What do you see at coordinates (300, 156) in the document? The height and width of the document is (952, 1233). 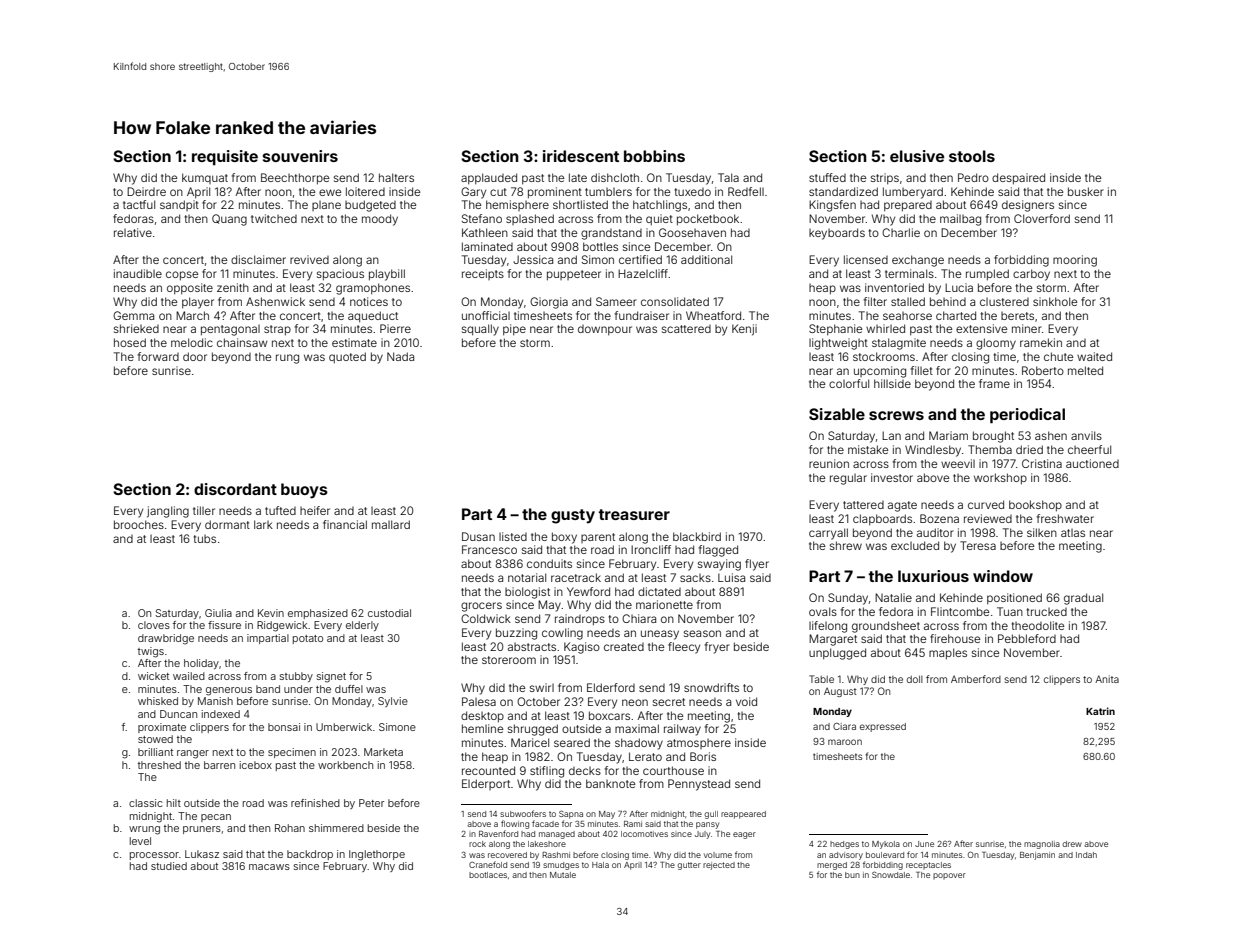 I see `souvenirs` at bounding box center [300, 156].
